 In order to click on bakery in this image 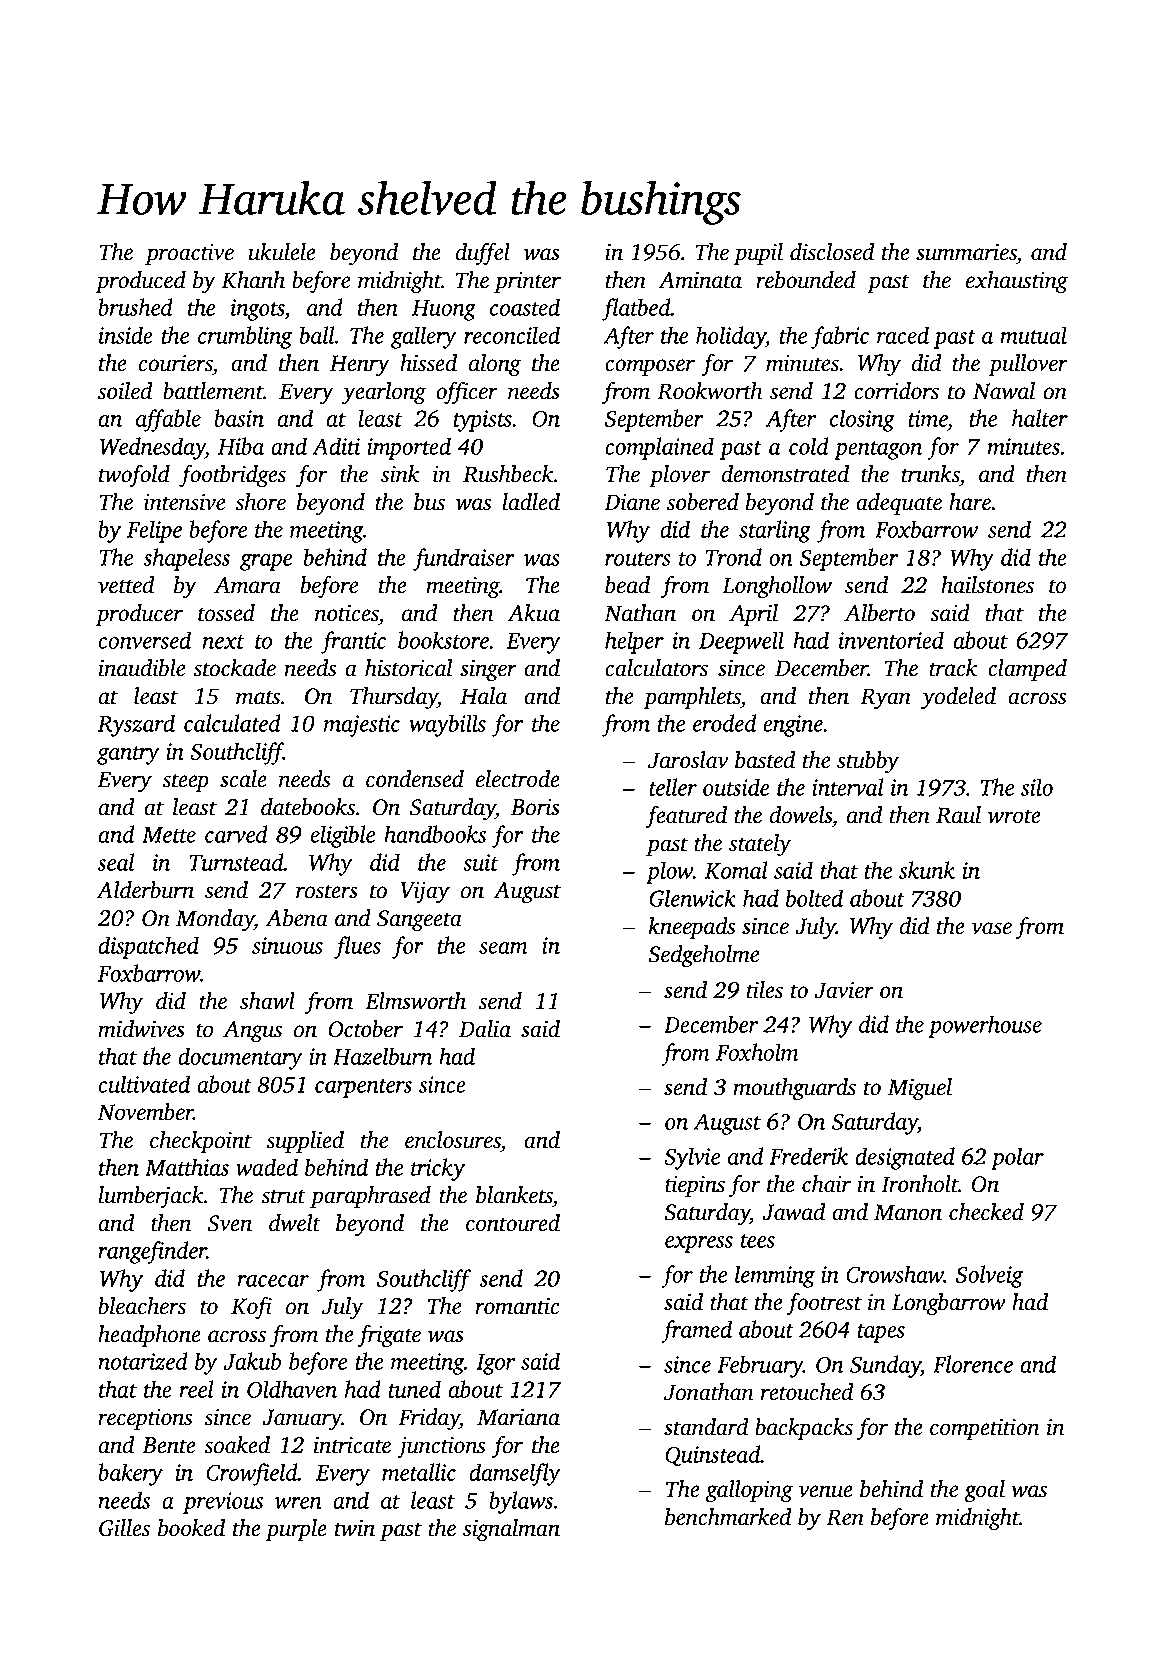, I will do `click(130, 1474)`.
